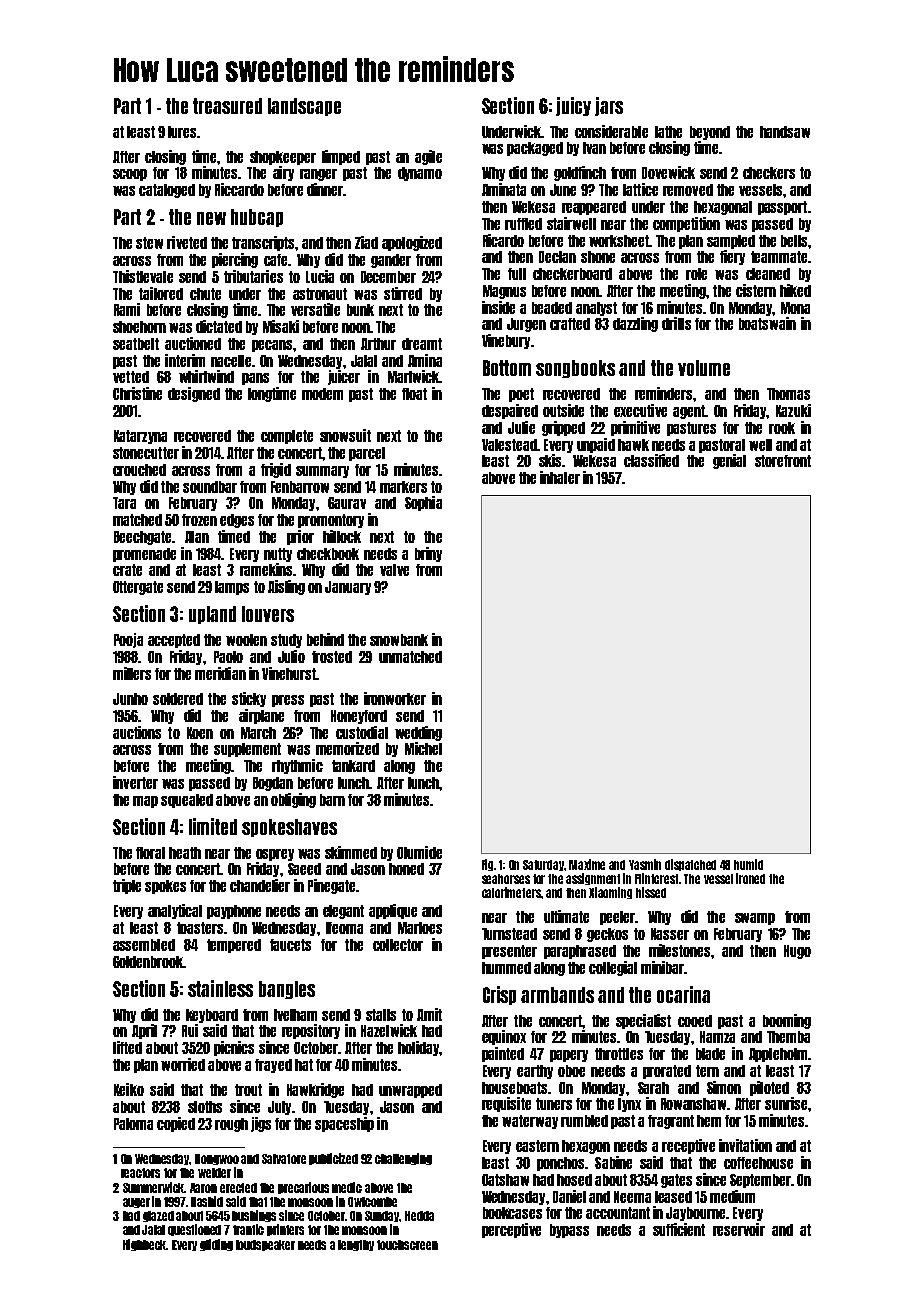  Describe the element at coordinates (670, 934) in the image. I see `Nasser` at that location.
